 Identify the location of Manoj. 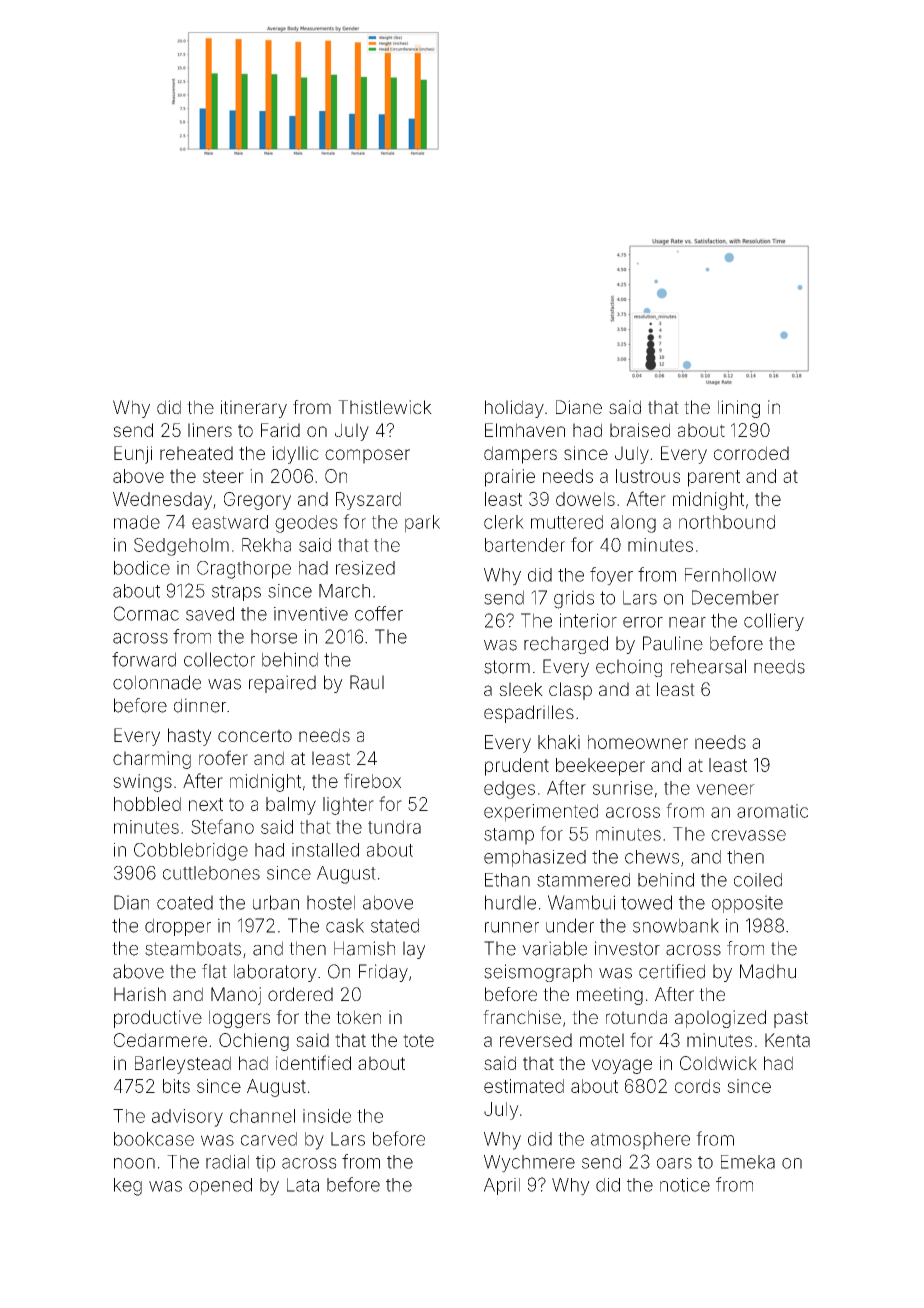
(236, 996).
